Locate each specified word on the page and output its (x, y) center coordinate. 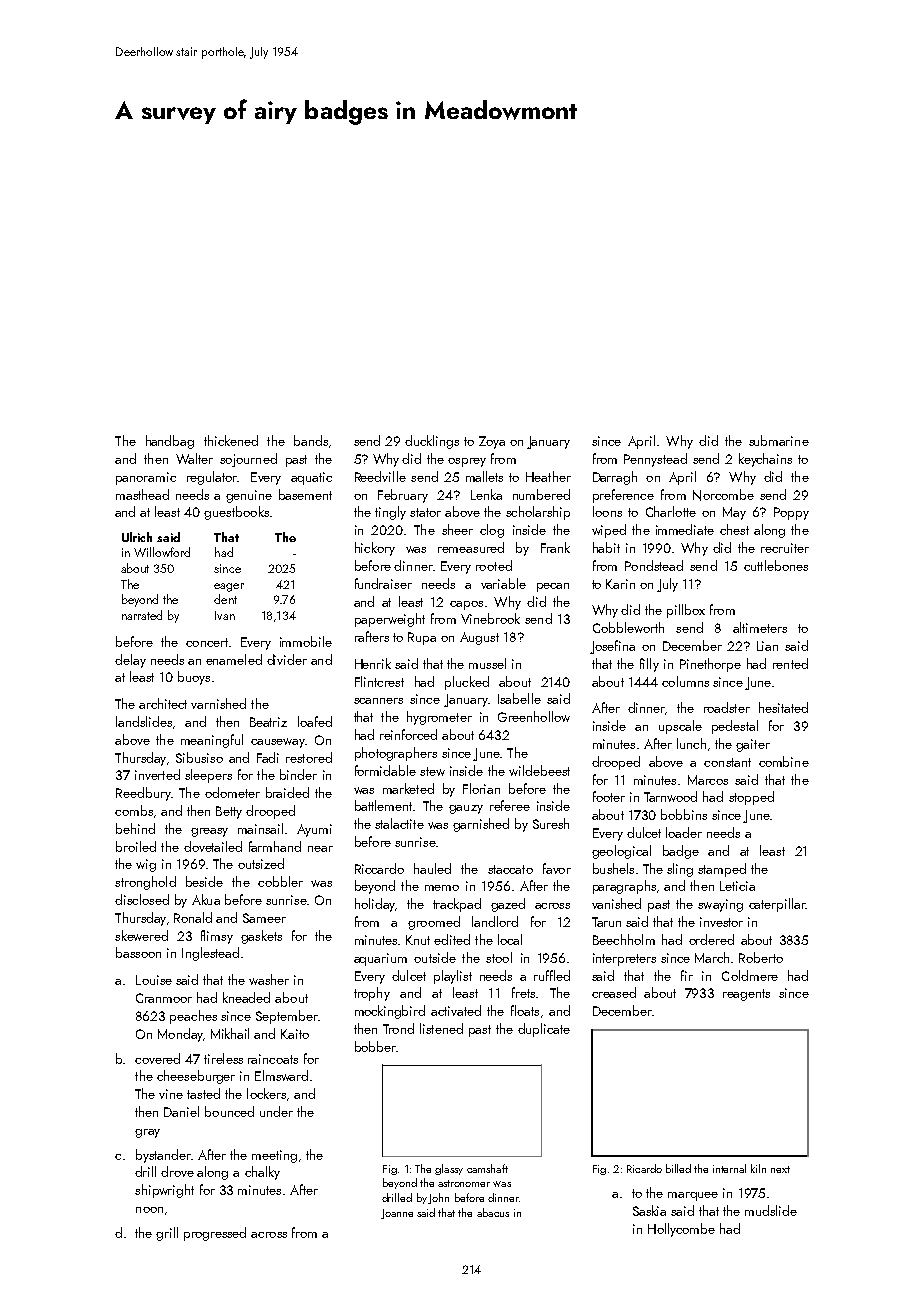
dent (225, 599)
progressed (215, 1234)
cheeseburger (196, 1077)
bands (311, 440)
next (780, 1169)
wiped (609, 531)
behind (135, 828)
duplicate (544, 1030)
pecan (553, 587)
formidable (385, 770)
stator (425, 512)
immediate (685, 529)
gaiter (753, 745)
